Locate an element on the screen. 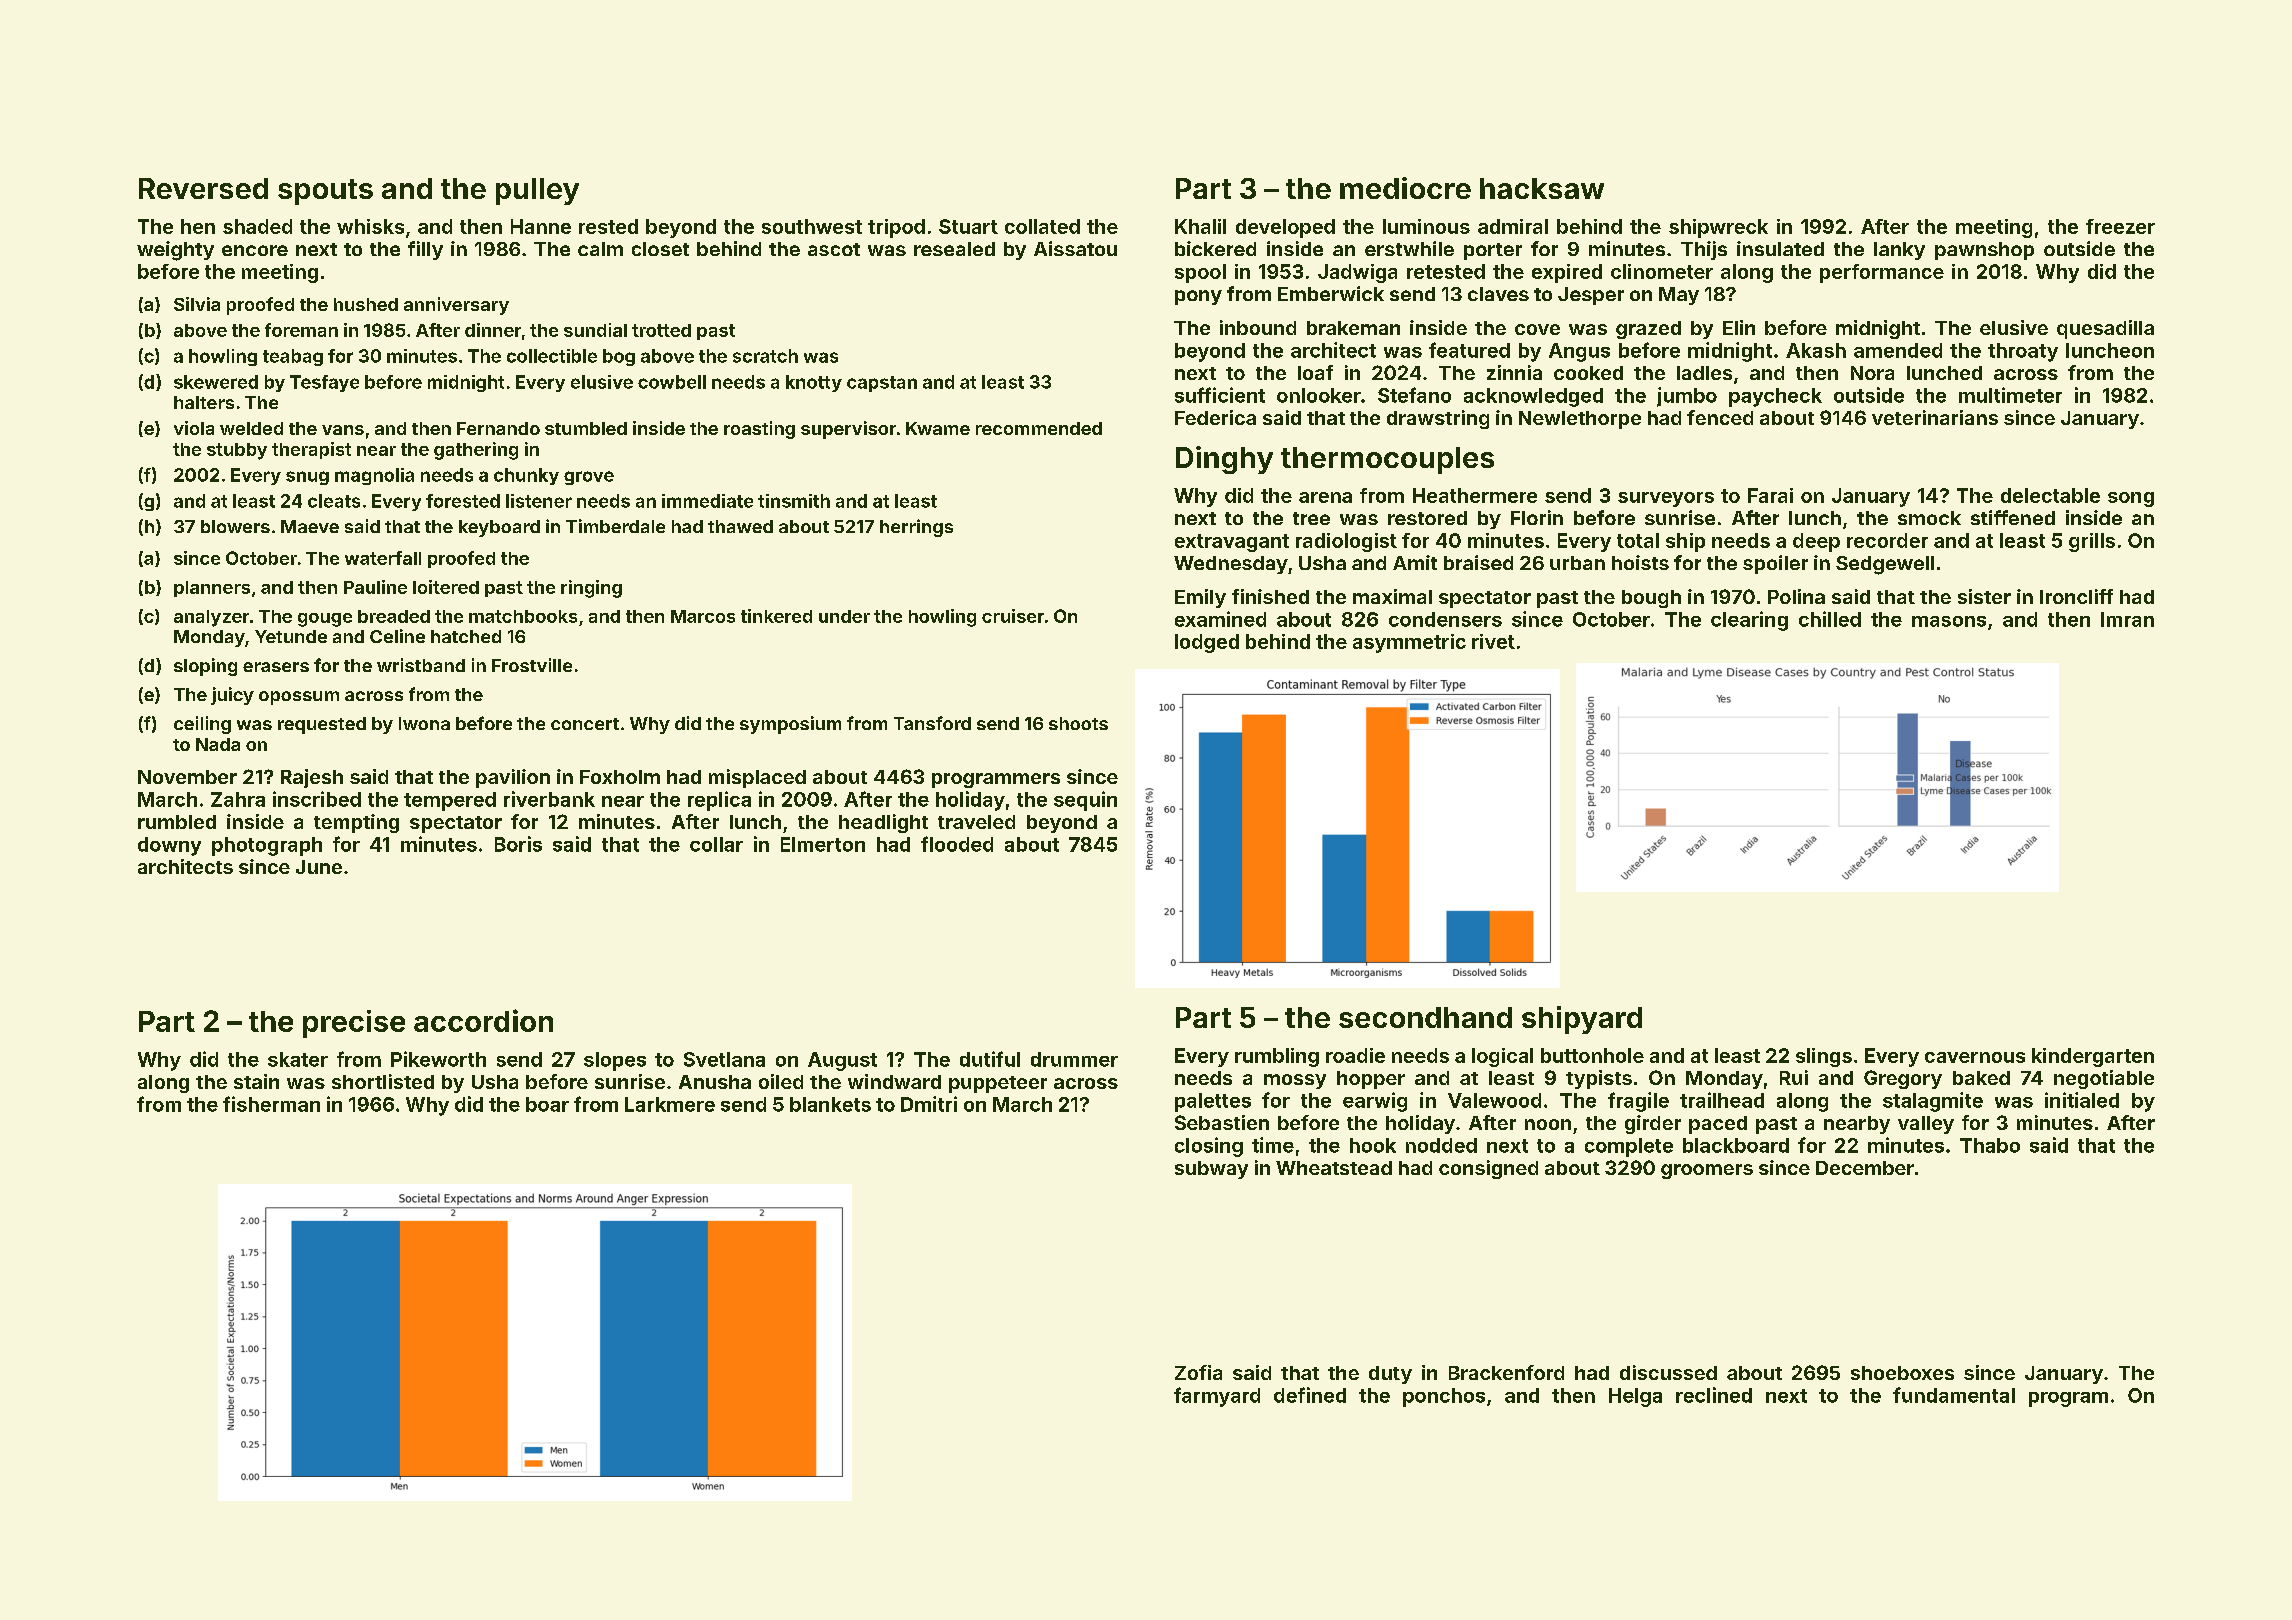 The image size is (2292, 1620). matchbooks is located at coordinates (523, 616).
